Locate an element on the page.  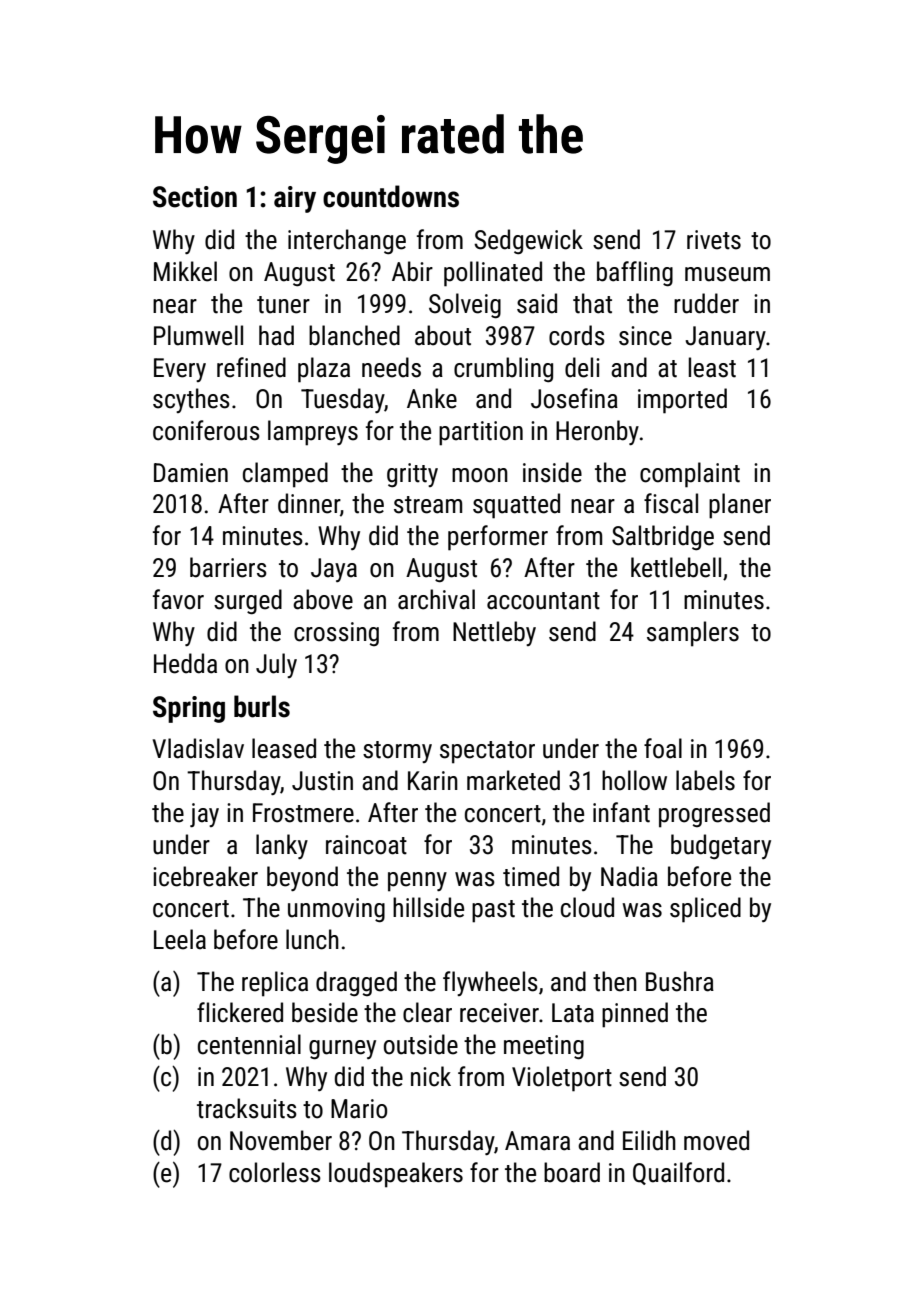
planer is located at coordinates (740, 506).
